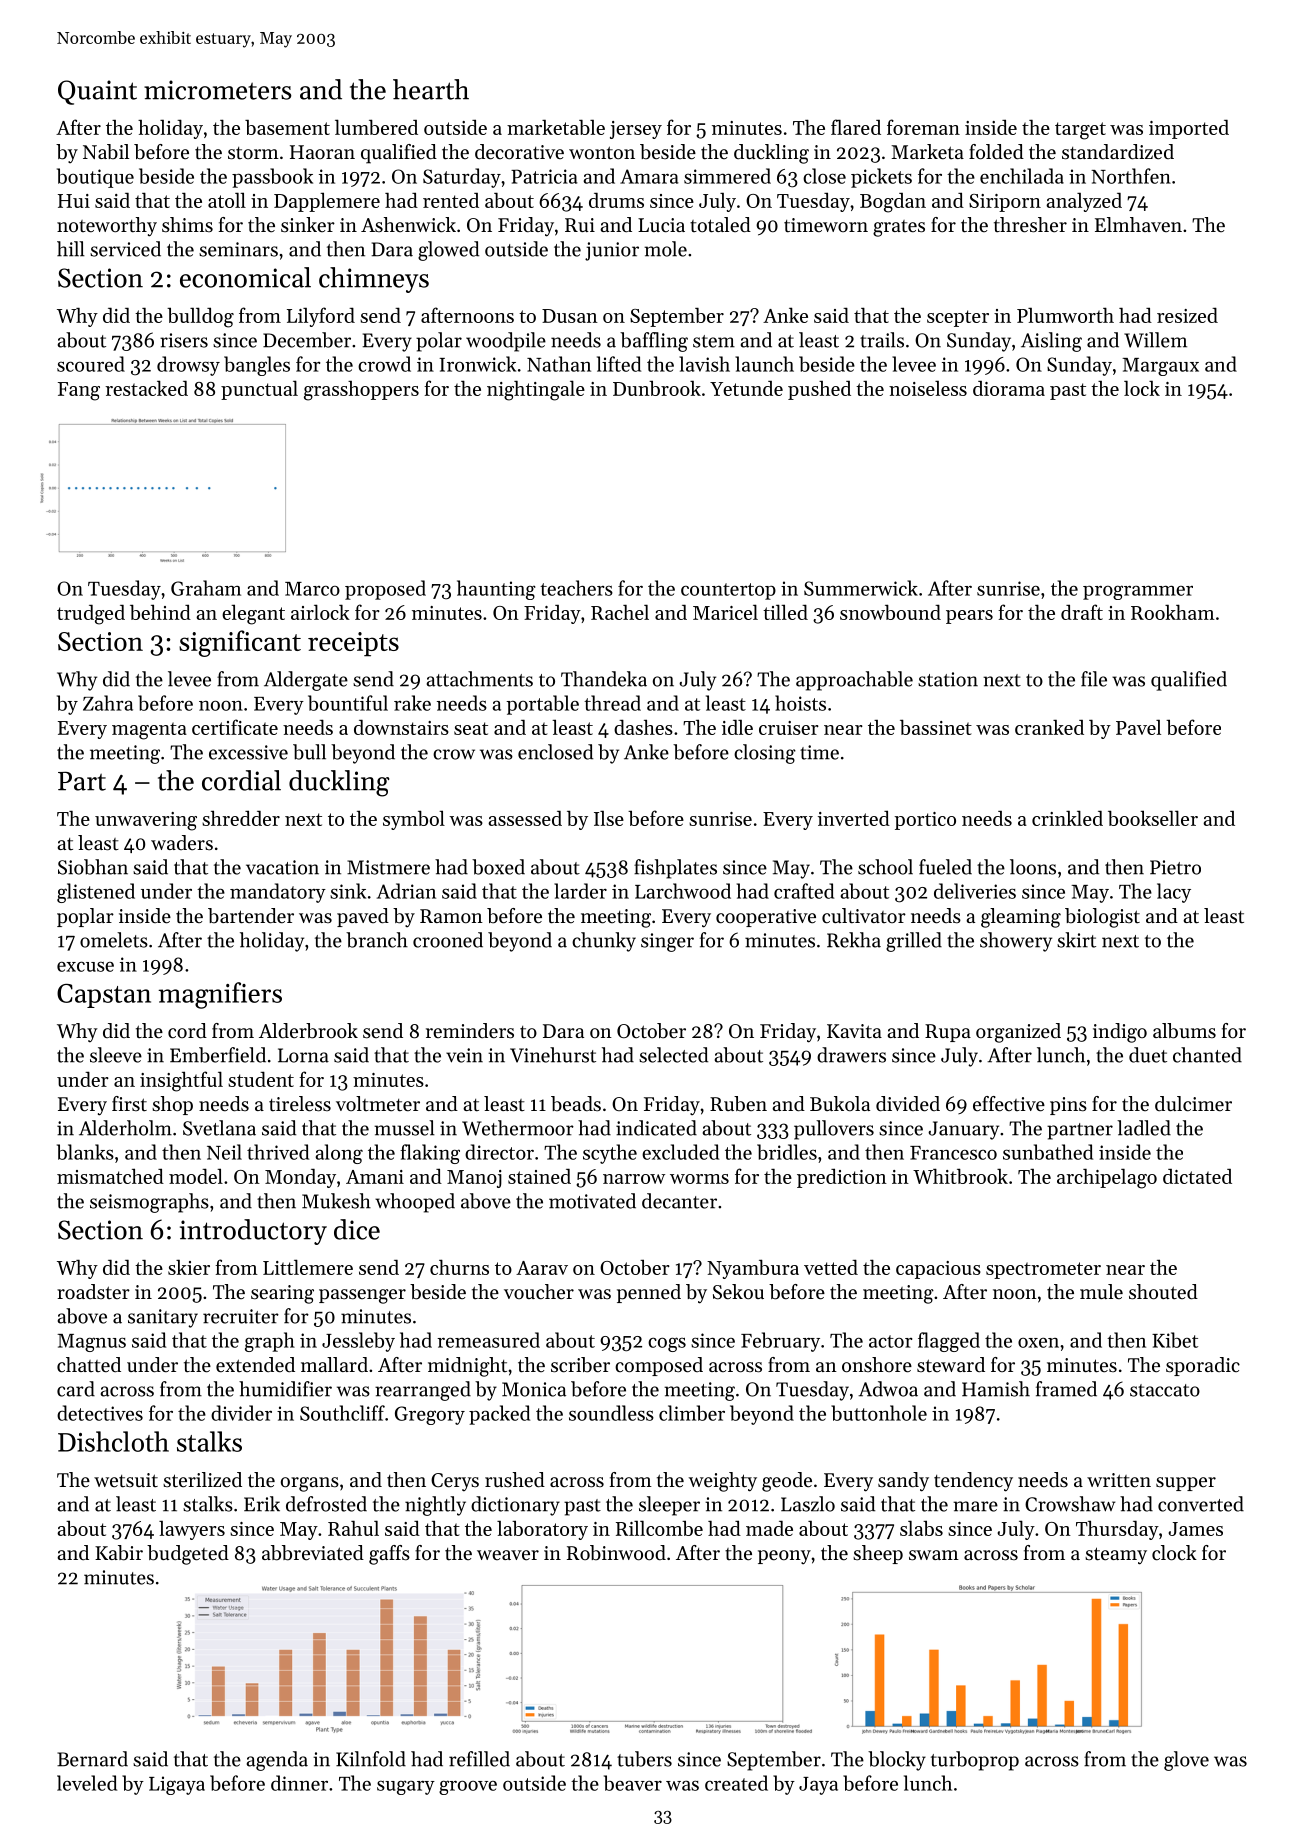 The width and height of the image is (1307, 1848). I want to click on Quaint, so click(97, 92).
